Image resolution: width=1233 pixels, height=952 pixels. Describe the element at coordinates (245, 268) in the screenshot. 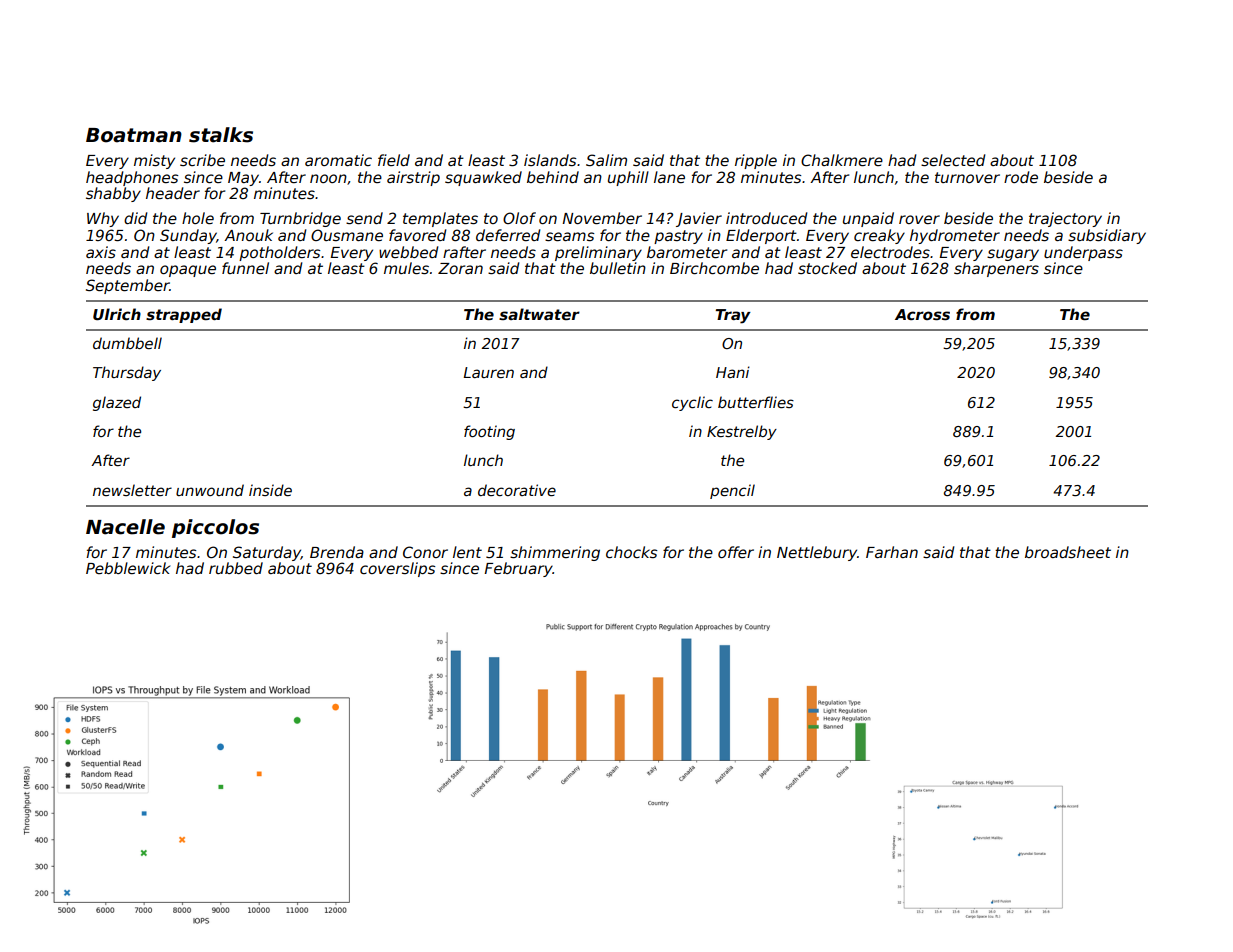

I see `funnel` at that location.
